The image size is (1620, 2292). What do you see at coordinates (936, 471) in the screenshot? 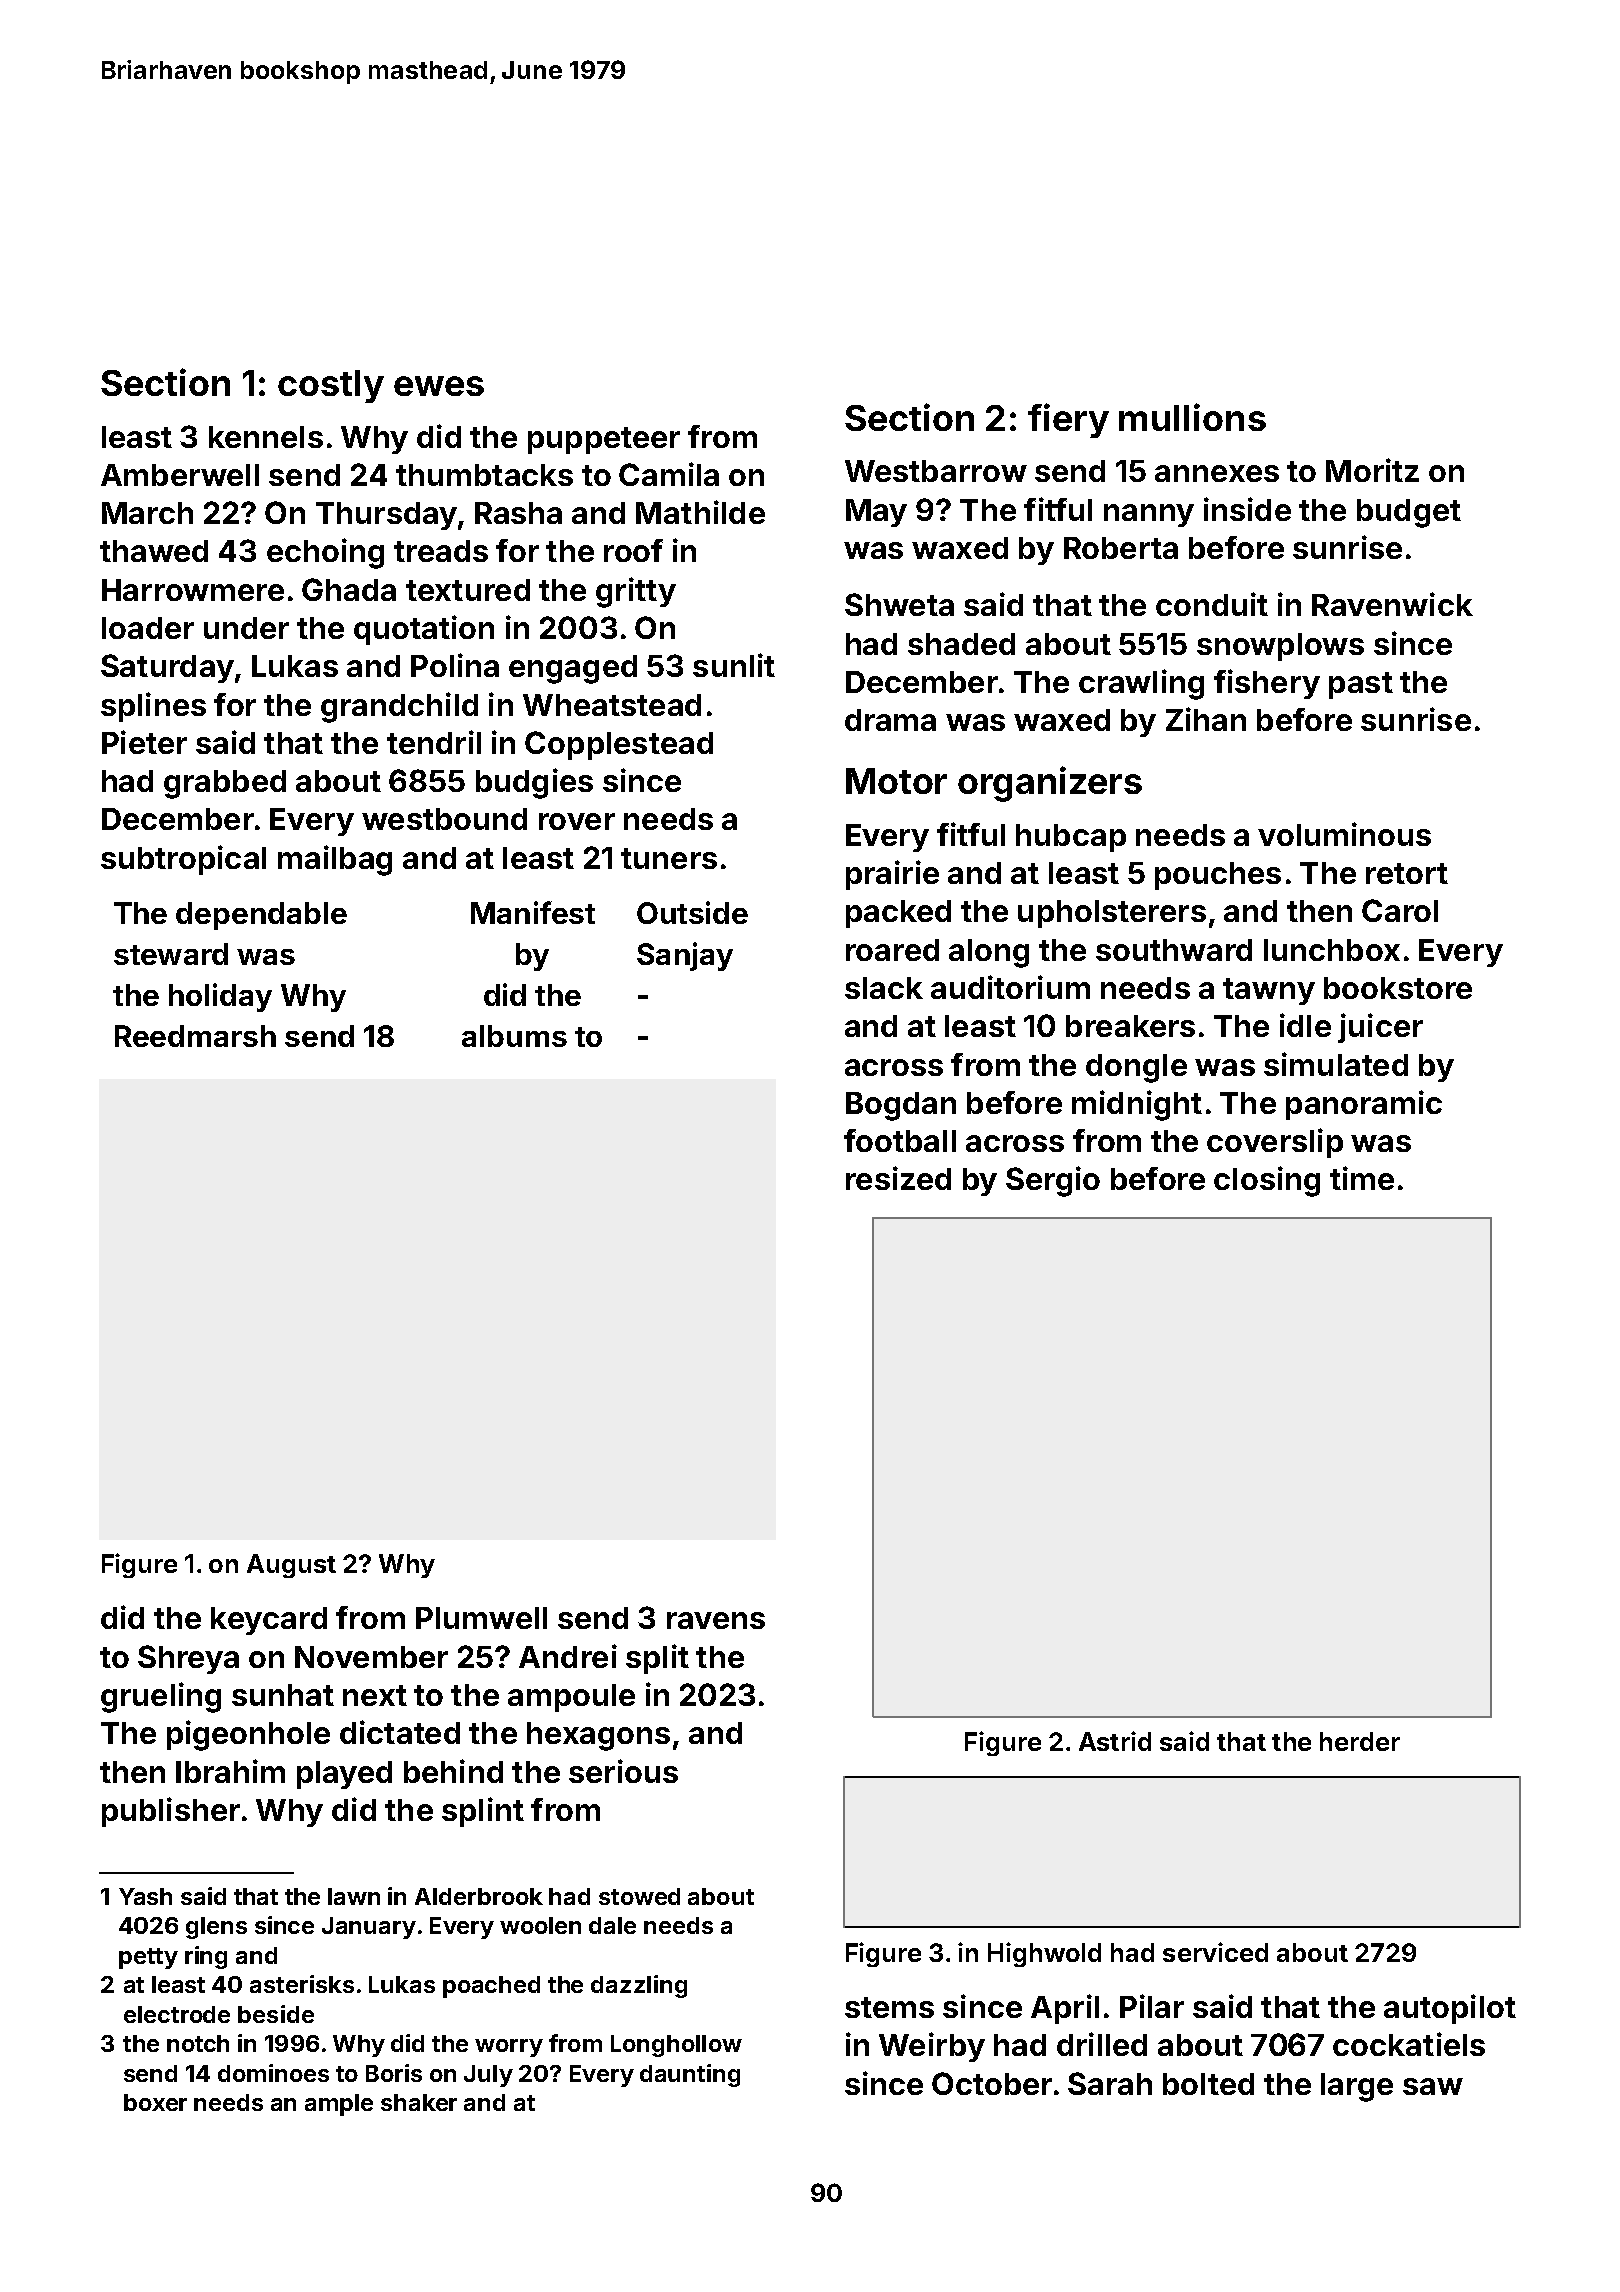
I see `Westbarrow` at bounding box center [936, 471].
